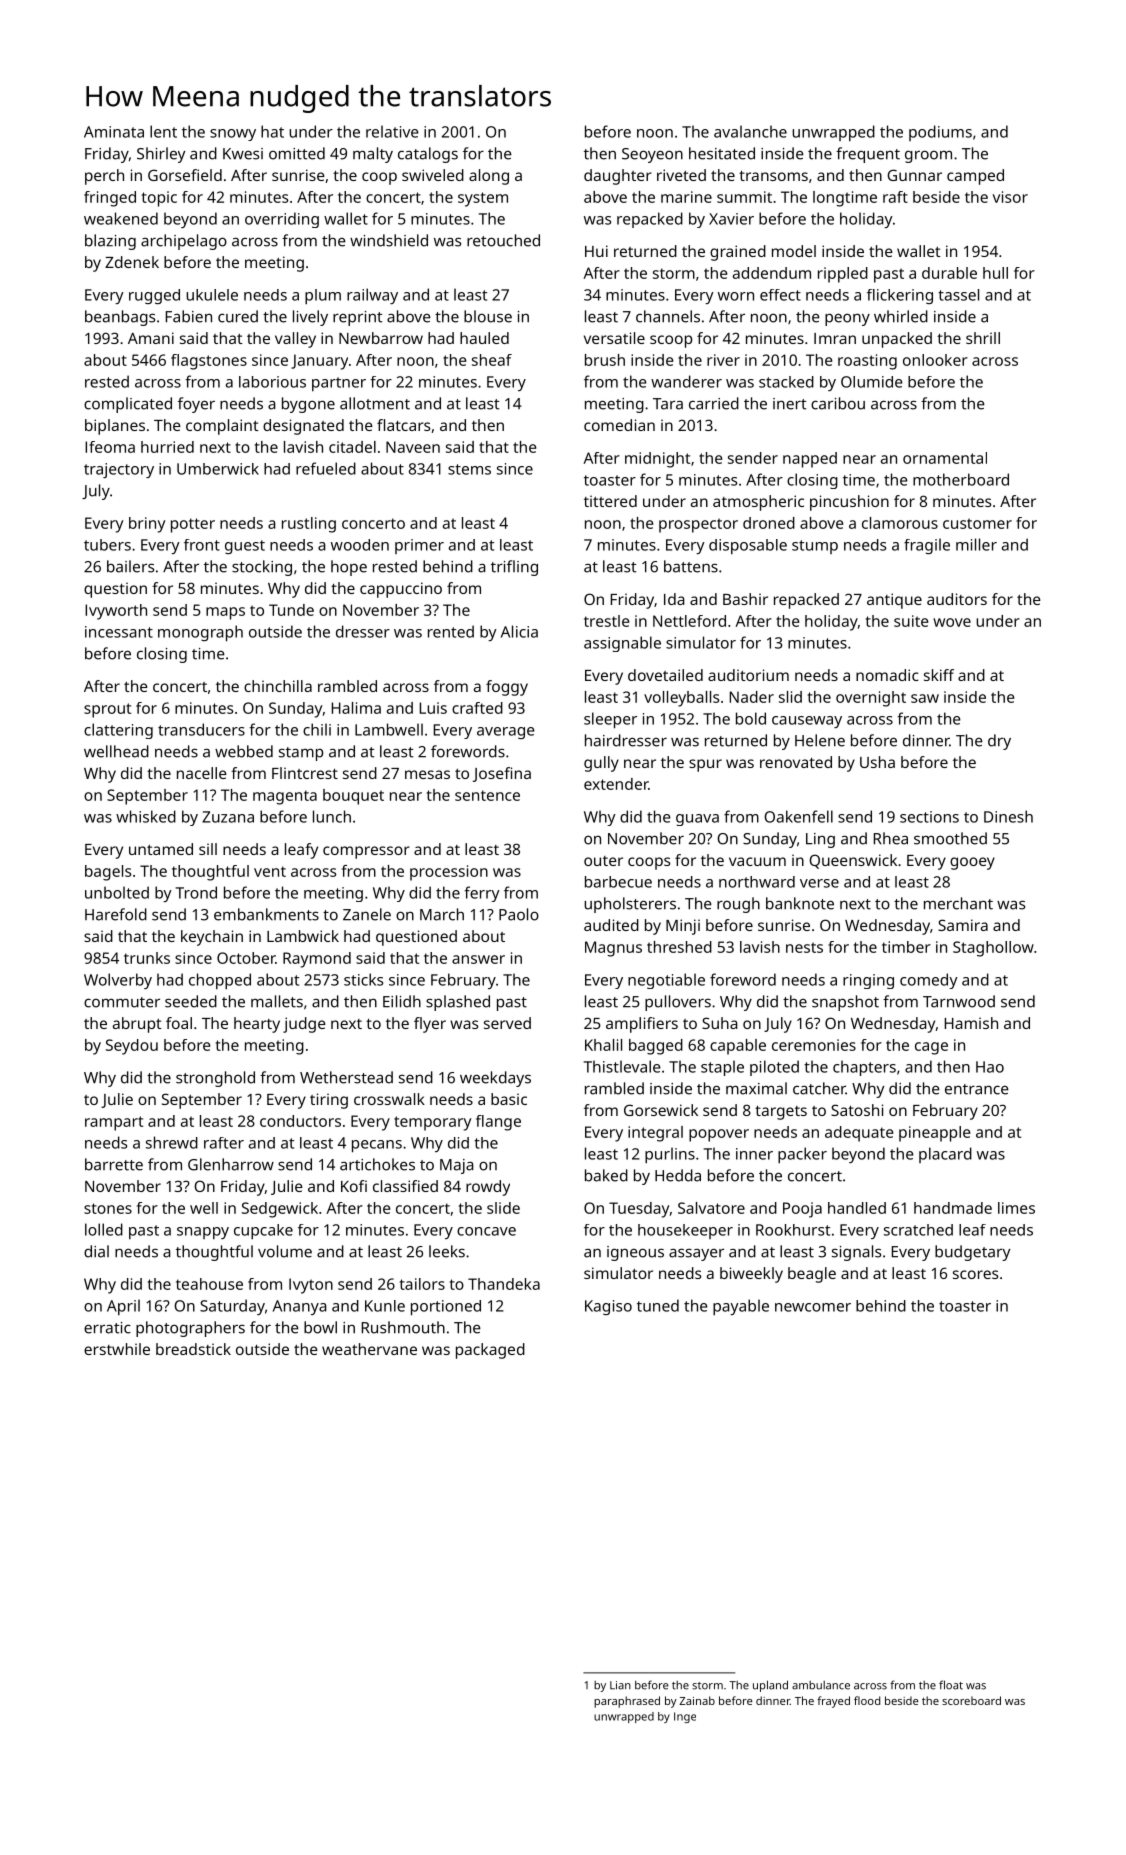 The image size is (1126, 1855). Describe the element at coordinates (442, 914) in the page. I see `March` at that location.
